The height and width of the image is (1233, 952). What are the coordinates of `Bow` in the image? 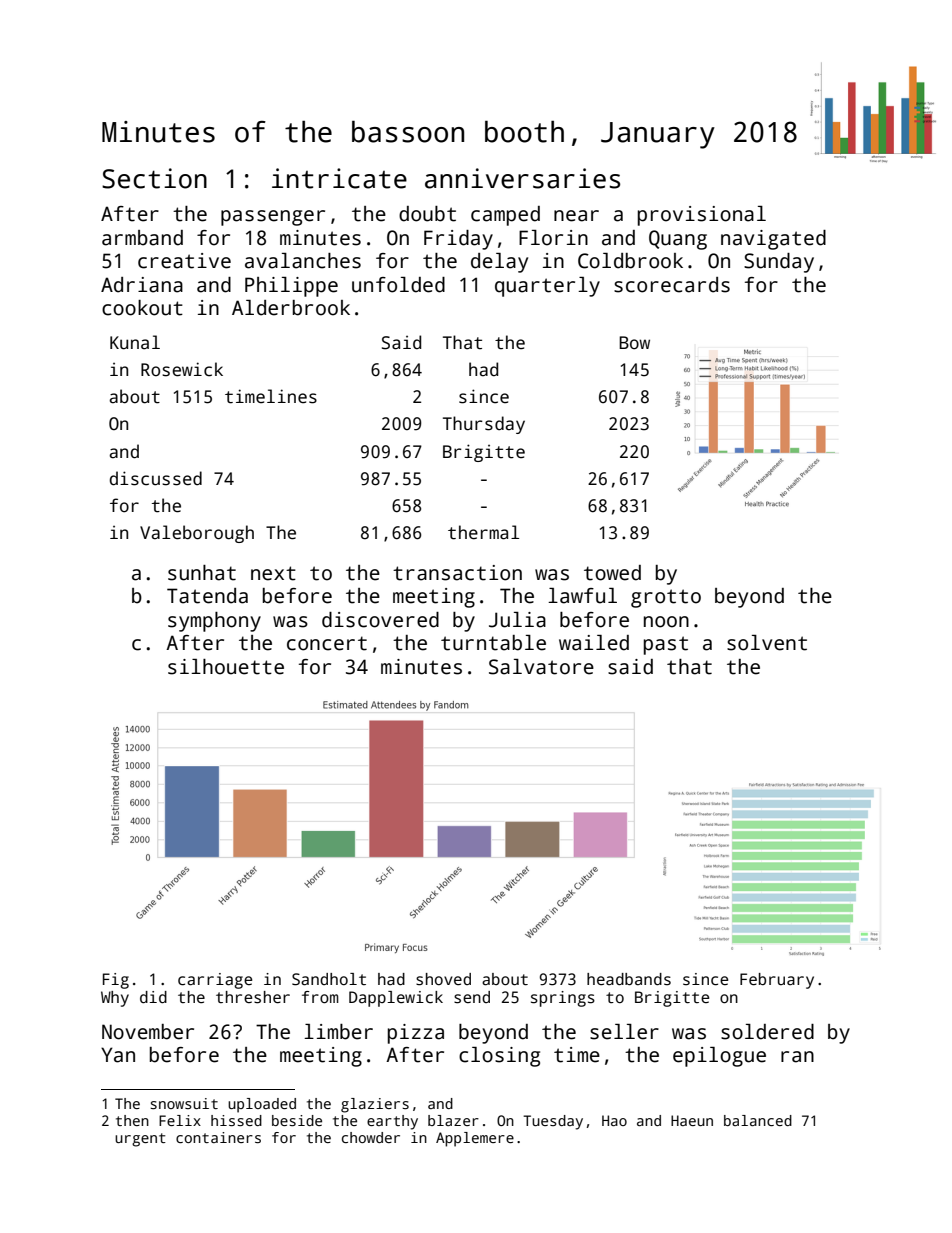 It's located at (634, 343).
